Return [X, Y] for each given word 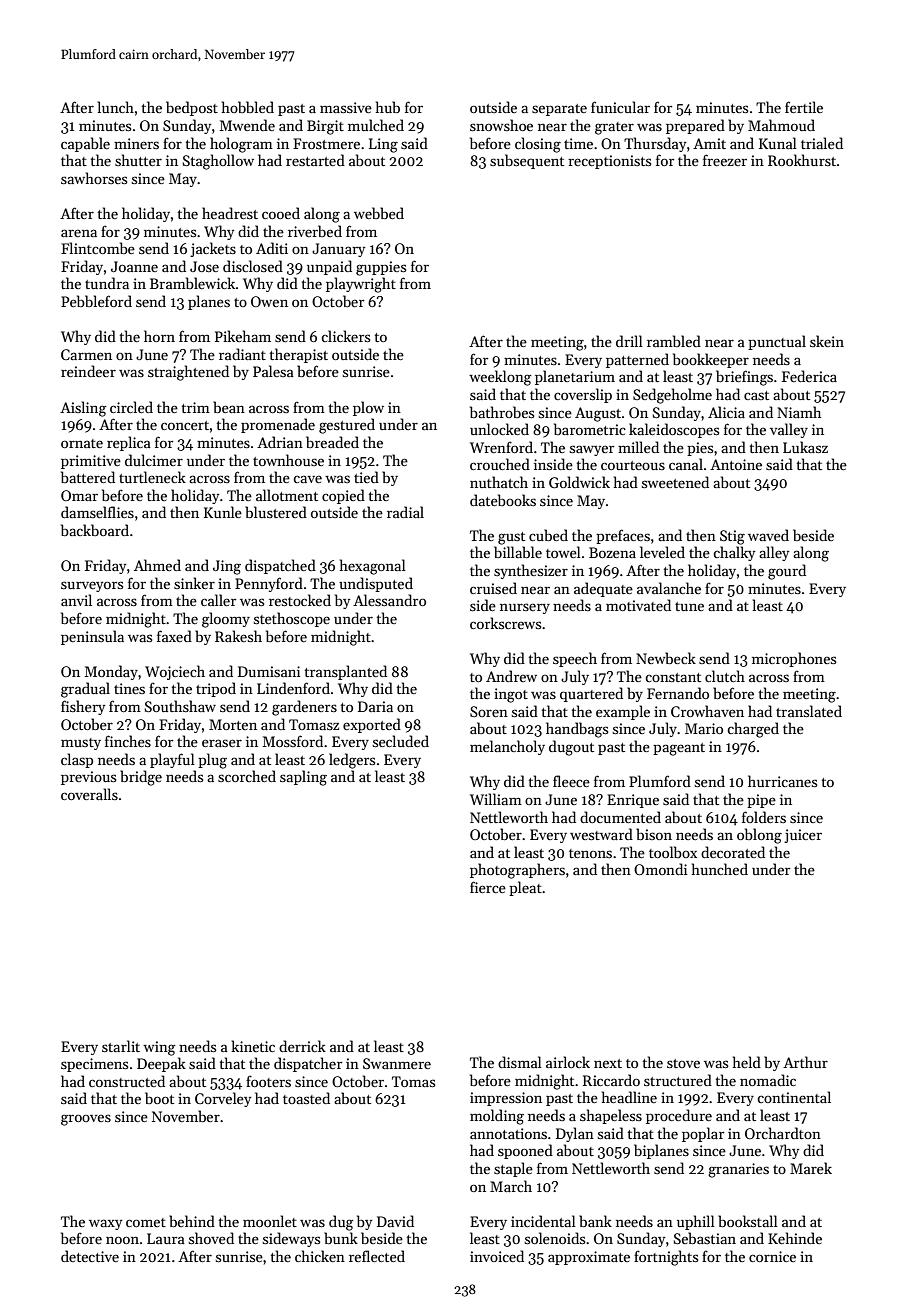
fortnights [666, 1258]
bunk [341, 1238]
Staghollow [218, 162]
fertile [804, 107]
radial [405, 512]
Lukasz [805, 447]
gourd [787, 572]
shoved [211, 1238]
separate [559, 110]
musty [81, 744]
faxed [174, 636]
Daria [375, 706]
